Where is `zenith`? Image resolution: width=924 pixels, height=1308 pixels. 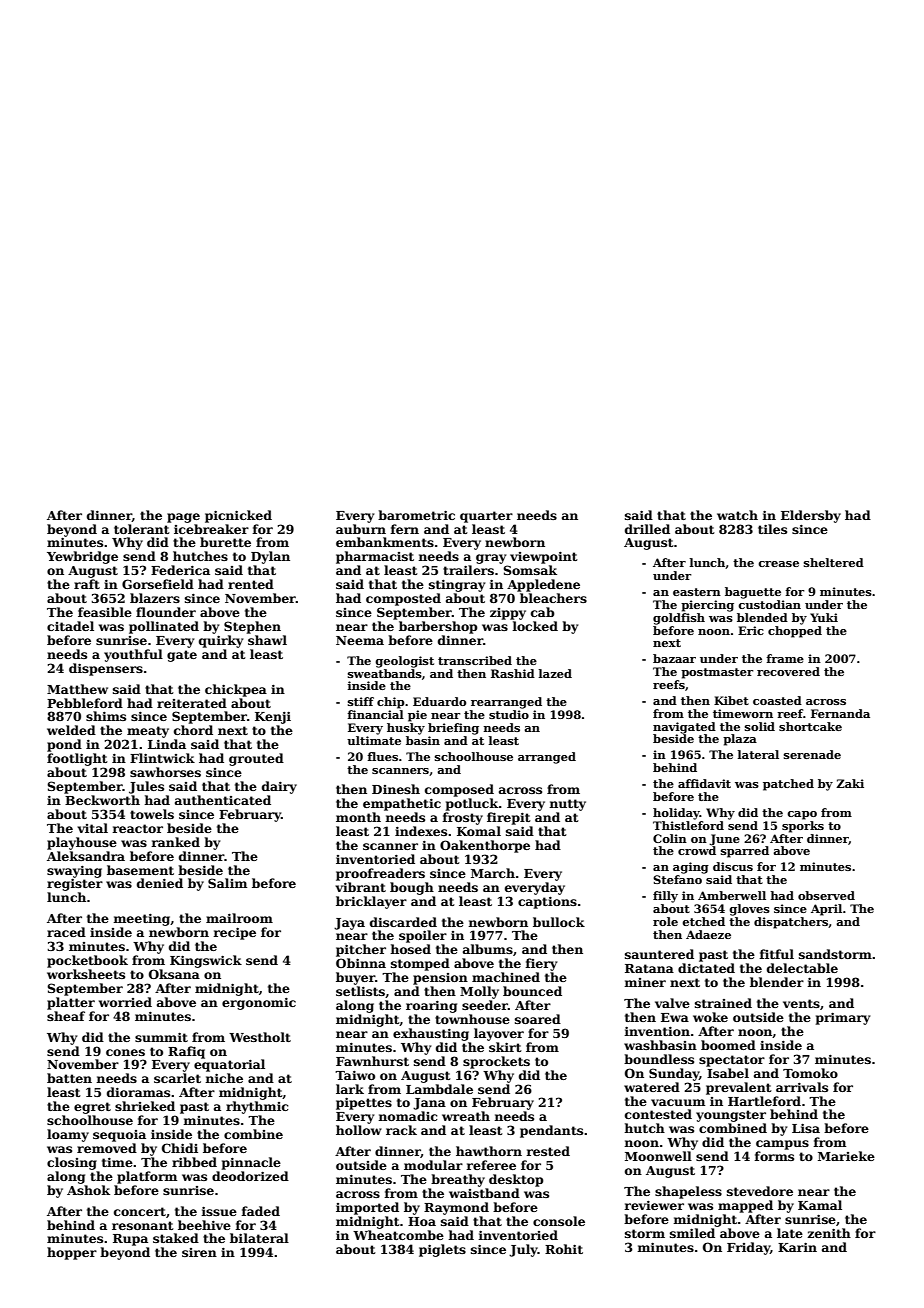 zenith is located at coordinates (829, 1233).
